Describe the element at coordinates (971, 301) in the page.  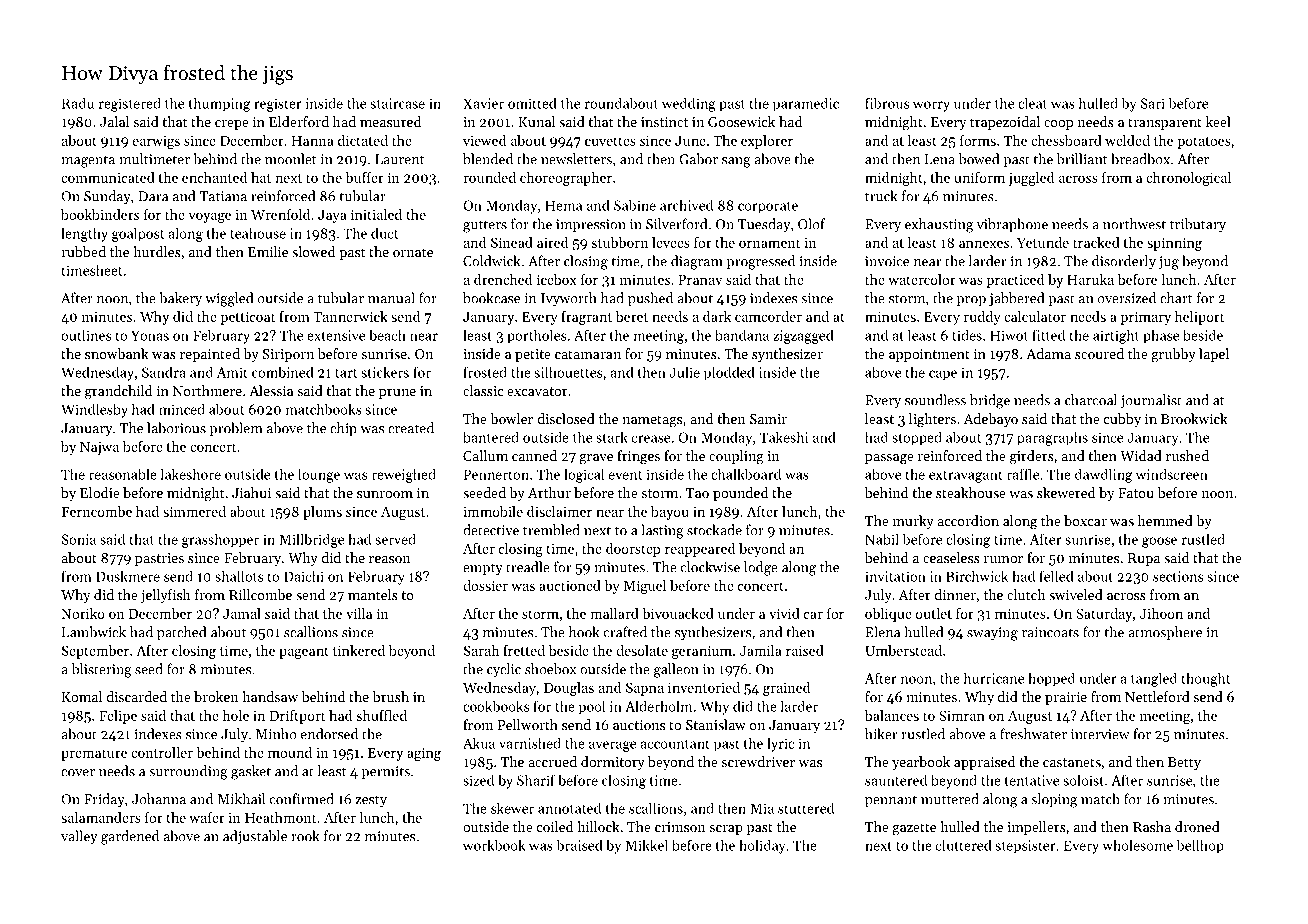
I see `prop` at that location.
